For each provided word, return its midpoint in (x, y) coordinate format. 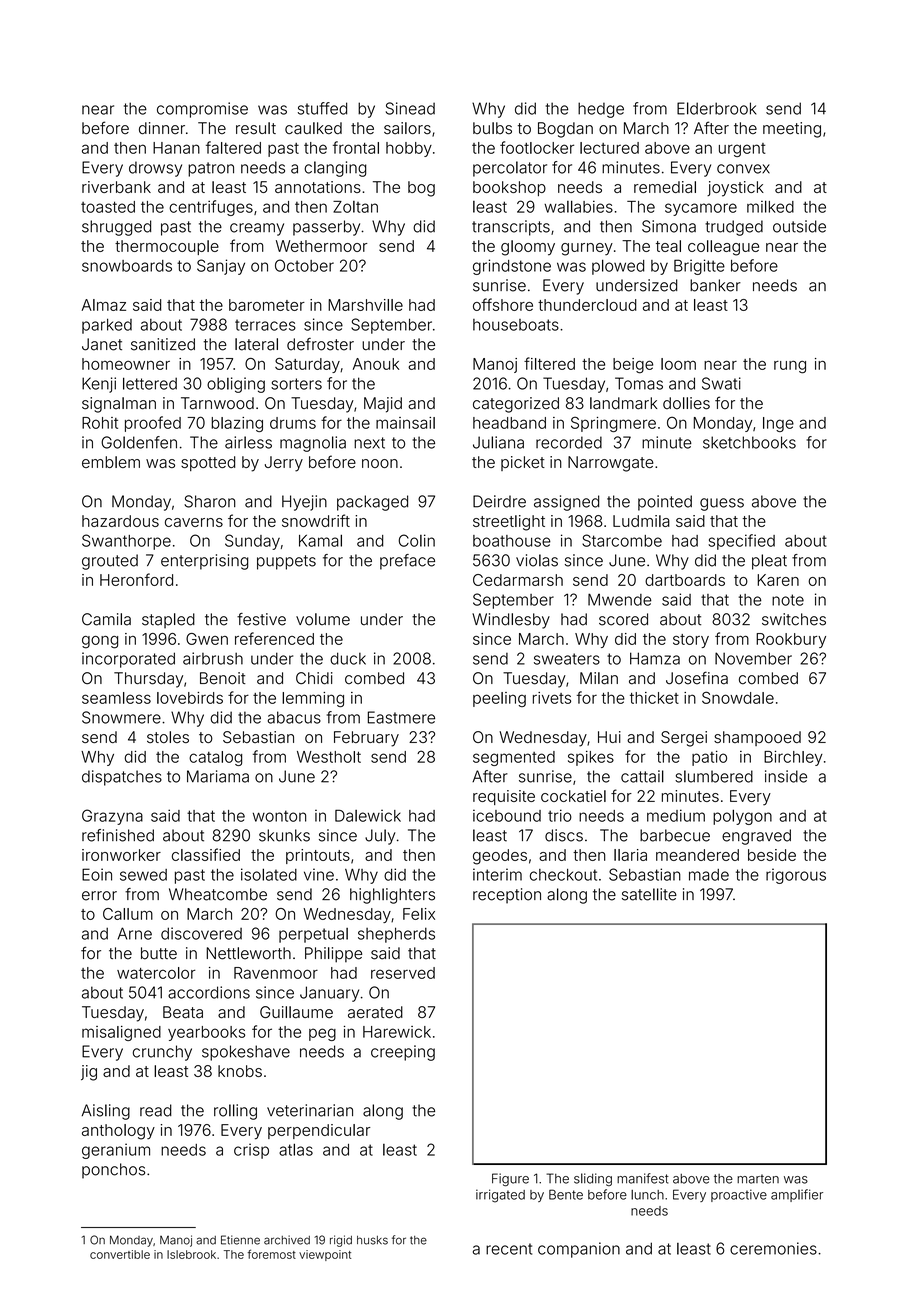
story (691, 641)
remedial (665, 187)
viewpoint (325, 1255)
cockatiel (573, 796)
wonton (279, 816)
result (256, 128)
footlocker (537, 147)
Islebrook (191, 1254)
